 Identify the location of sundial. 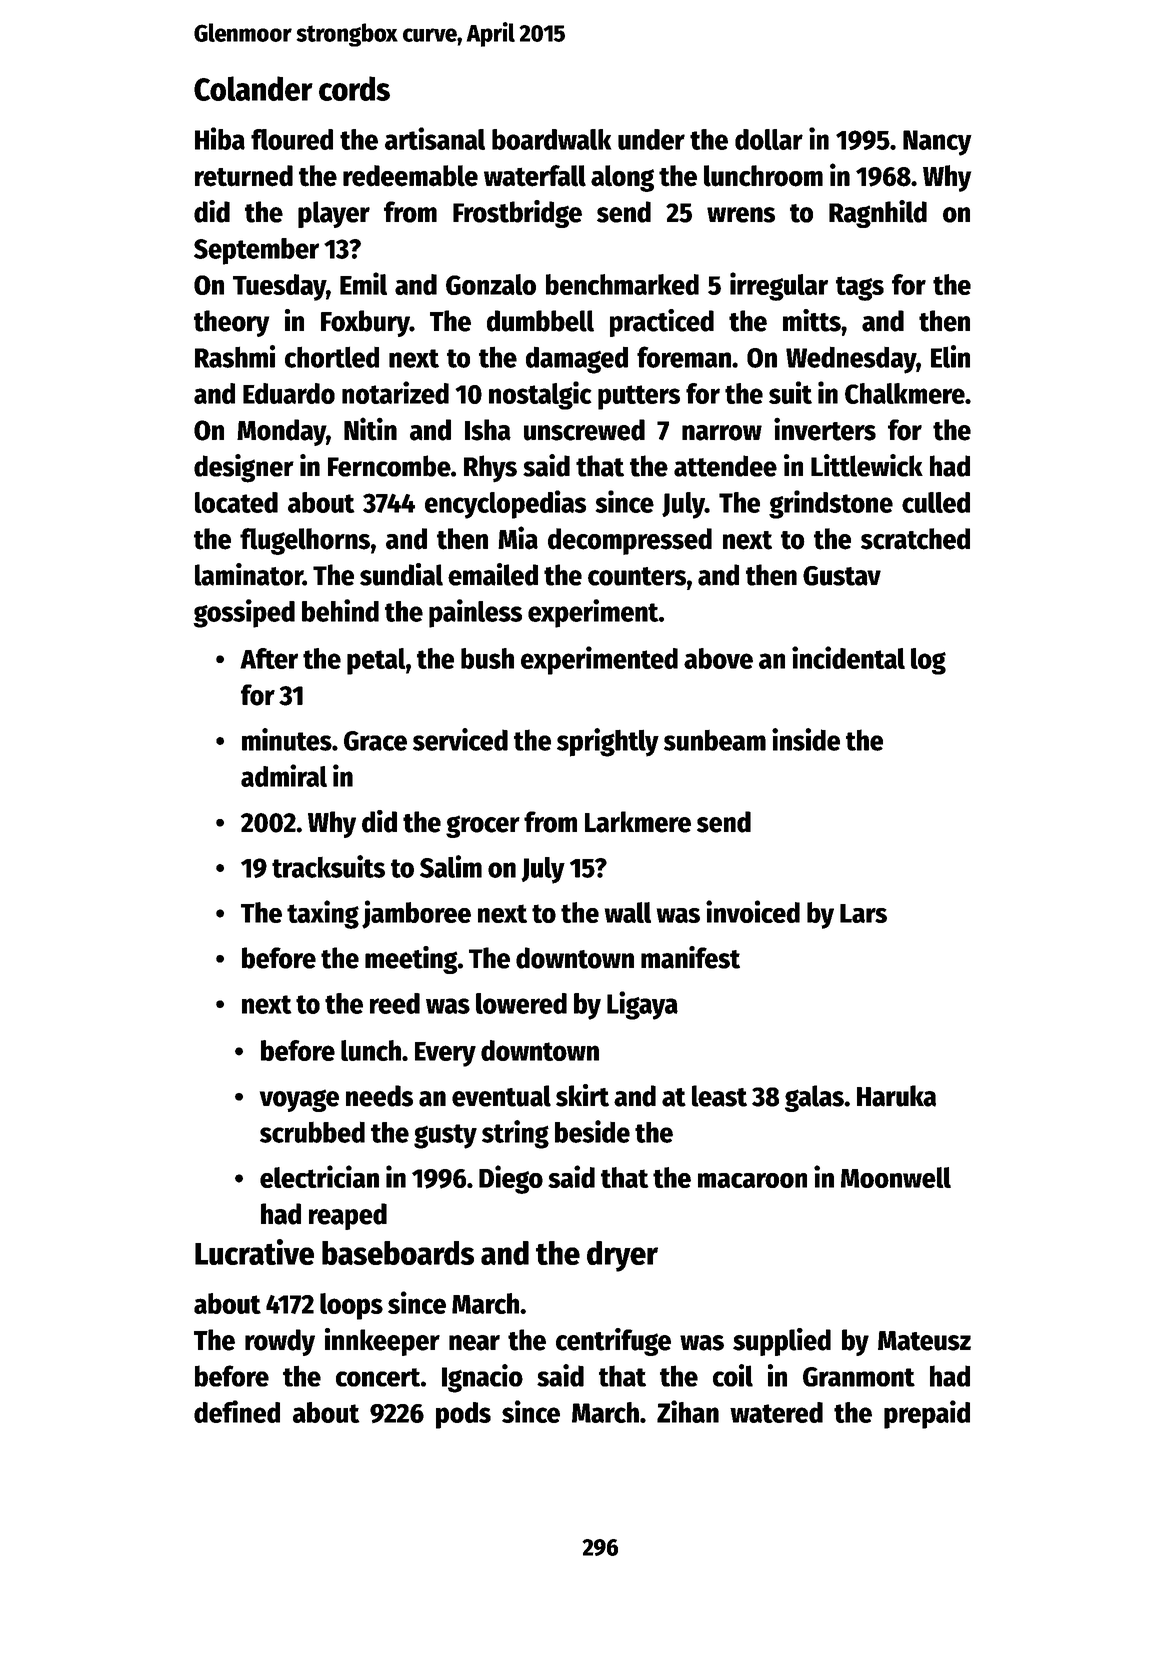
(401, 574).
